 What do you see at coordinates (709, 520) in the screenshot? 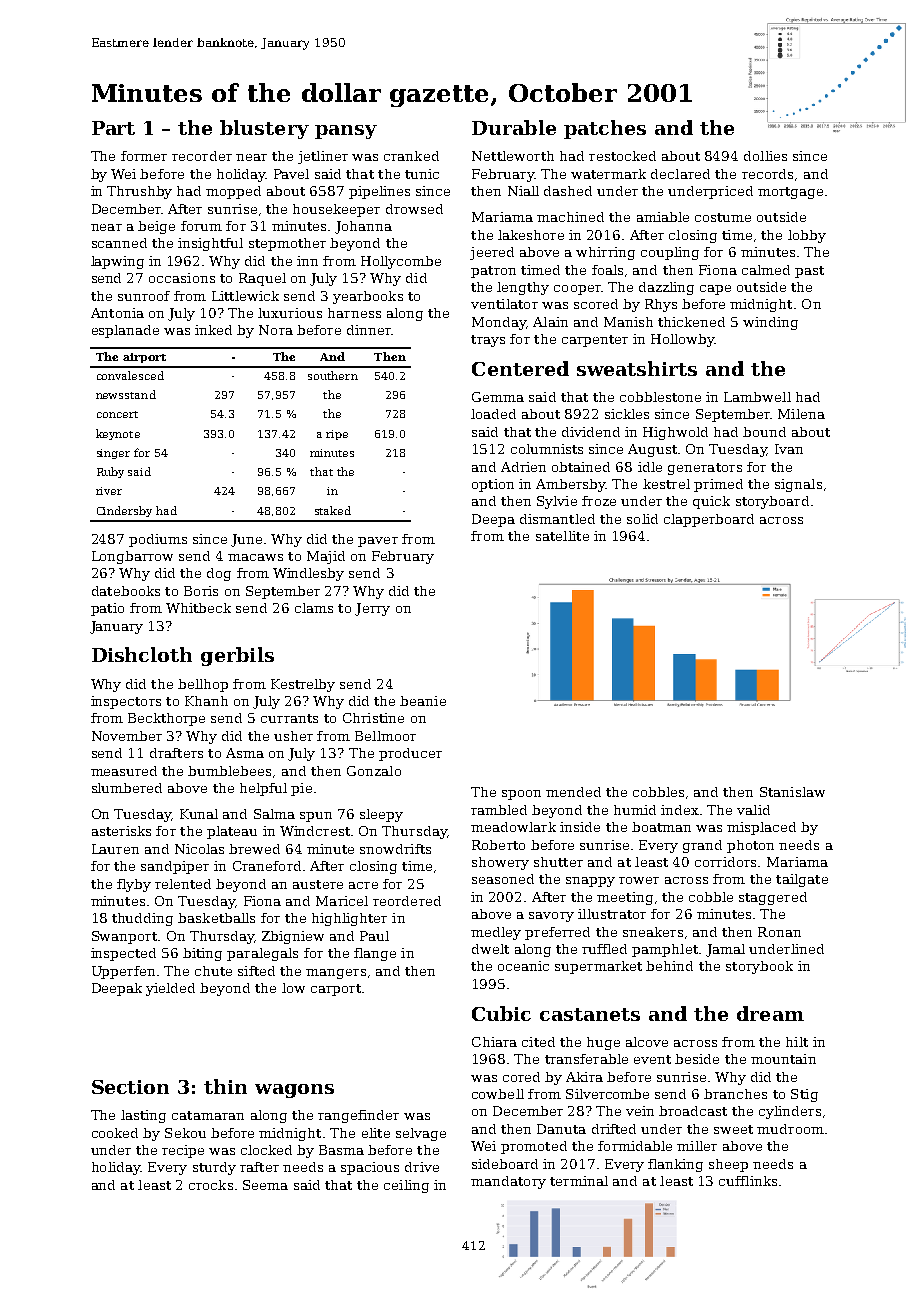
I see `clapperboard` at bounding box center [709, 520].
